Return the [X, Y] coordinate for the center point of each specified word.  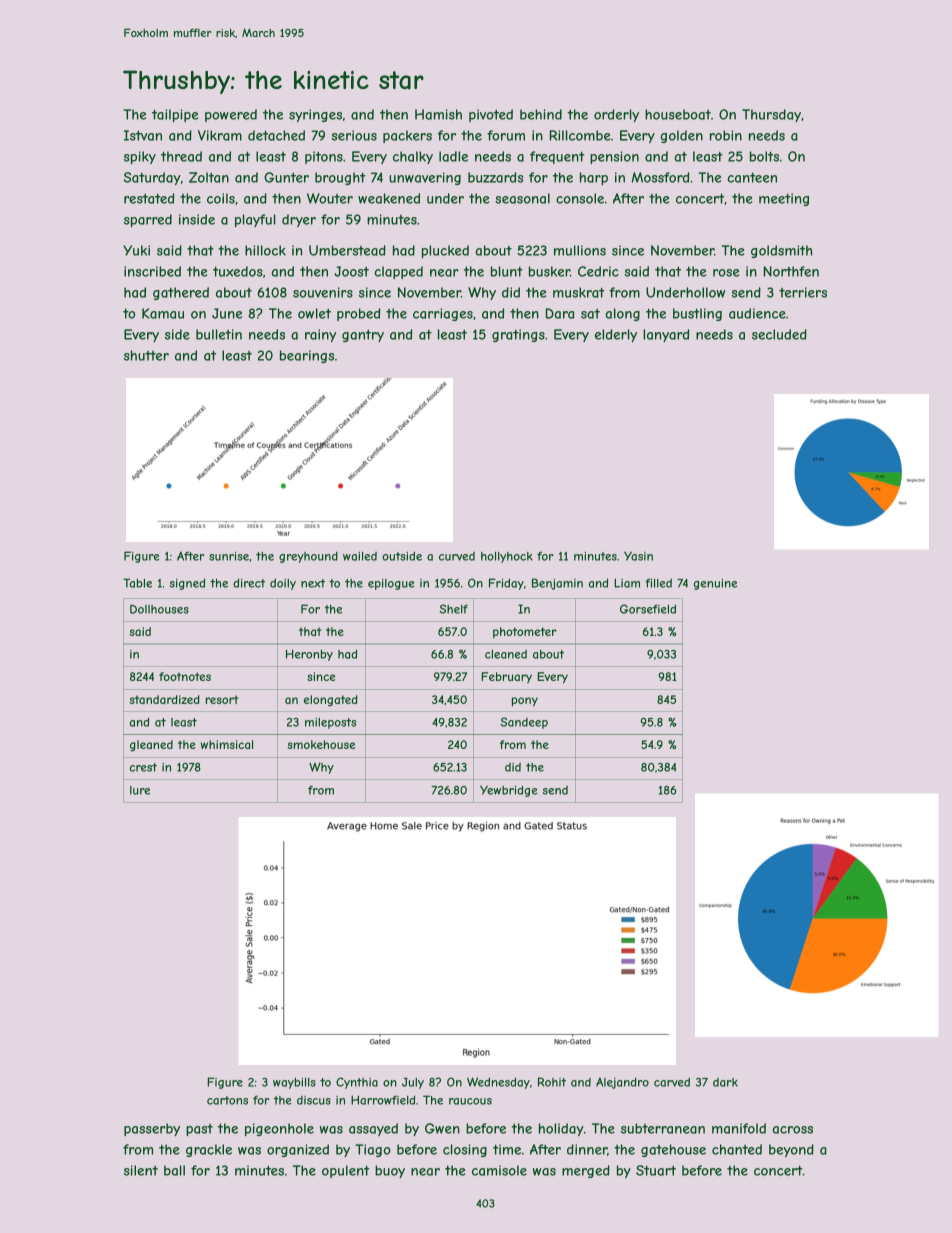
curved [457, 556]
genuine [715, 584]
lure [140, 790]
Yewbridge [508, 791]
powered [231, 115]
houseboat [678, 114]
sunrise [229, 556]
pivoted [491, 115]
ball [174, 1170]
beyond [791, 1150]
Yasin [638, 556]
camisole [499, 1170]
